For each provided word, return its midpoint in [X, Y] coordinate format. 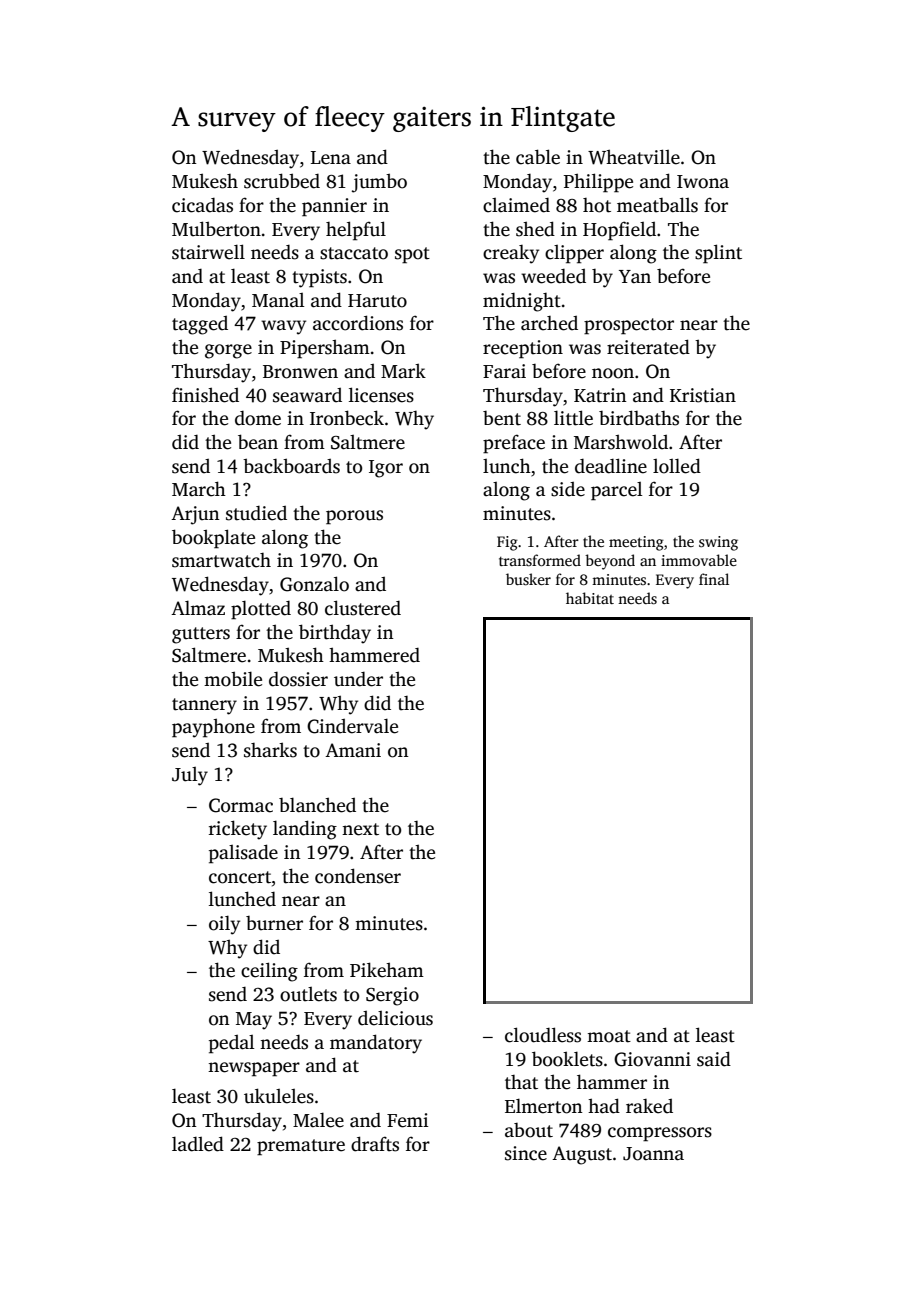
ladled [198, 1144]
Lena [331, 158]
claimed [516, 205]
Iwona [703, 182]
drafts [375, 1144]
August [582, 1155]
